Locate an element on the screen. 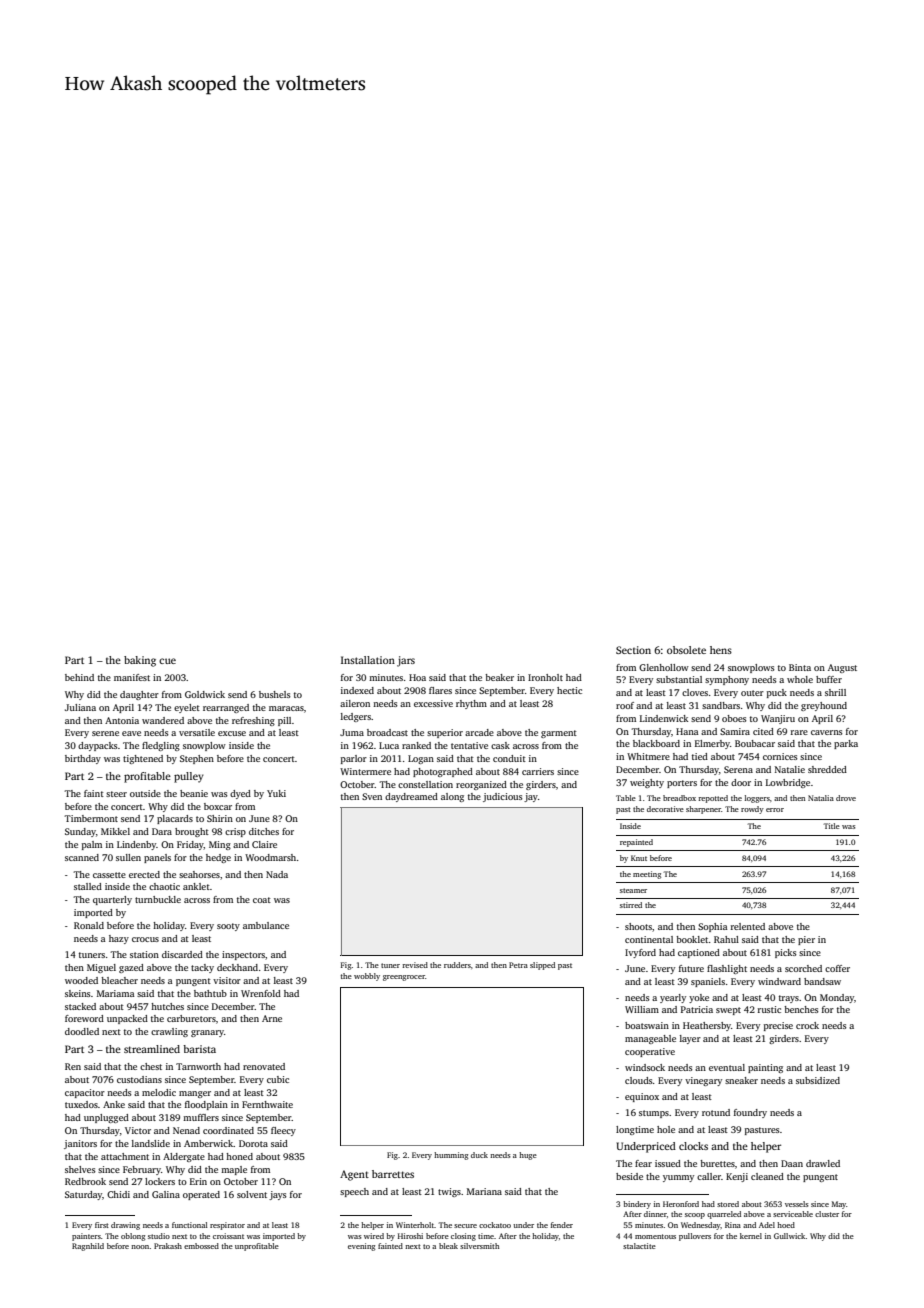 This screenshot has width=924, height=1308. jars is located at coordinates (406, 661).
